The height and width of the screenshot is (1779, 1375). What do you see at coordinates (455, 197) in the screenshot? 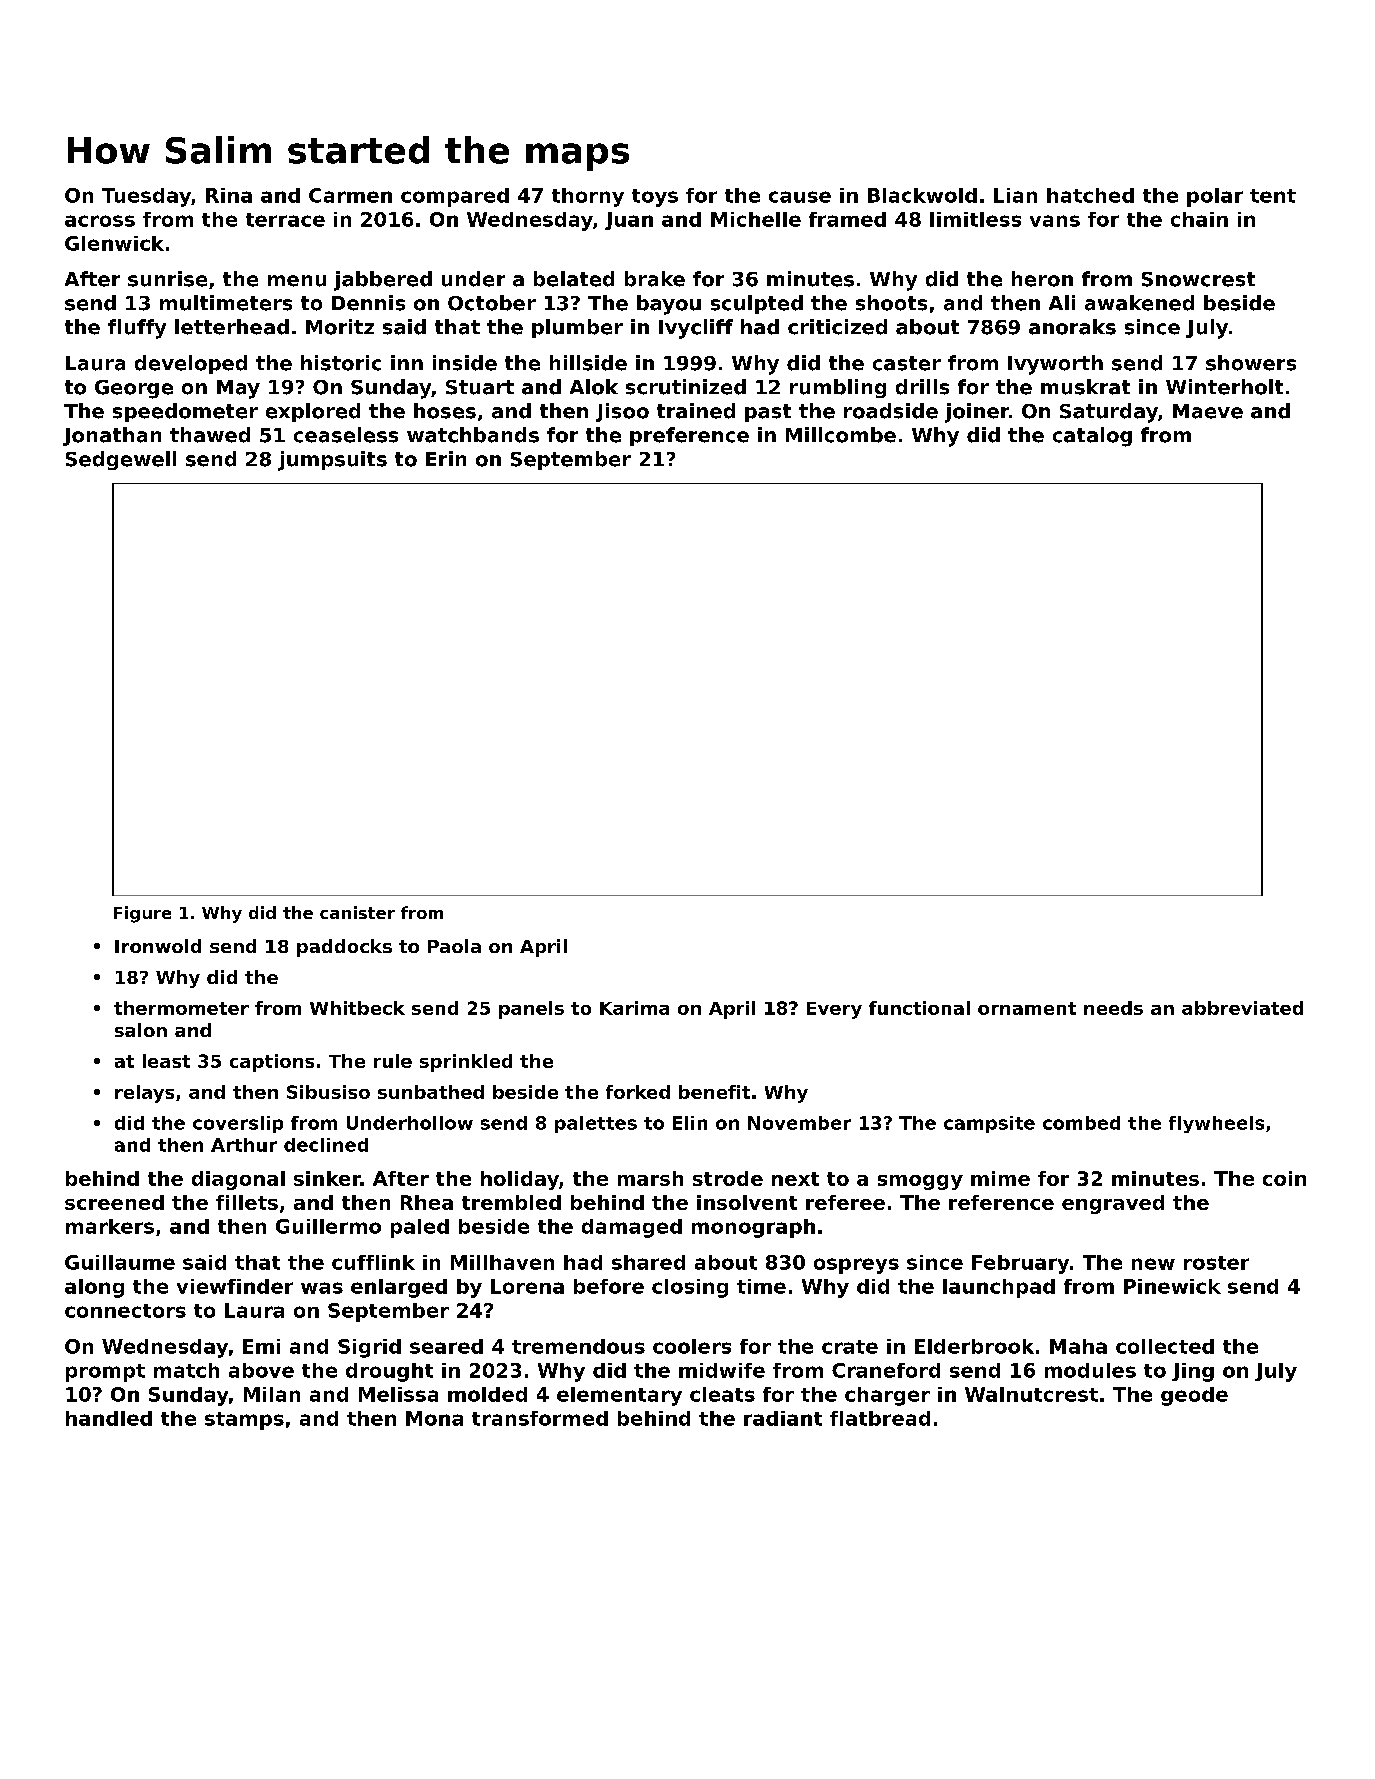
I see `compared` at bounding box center [455, 197].
